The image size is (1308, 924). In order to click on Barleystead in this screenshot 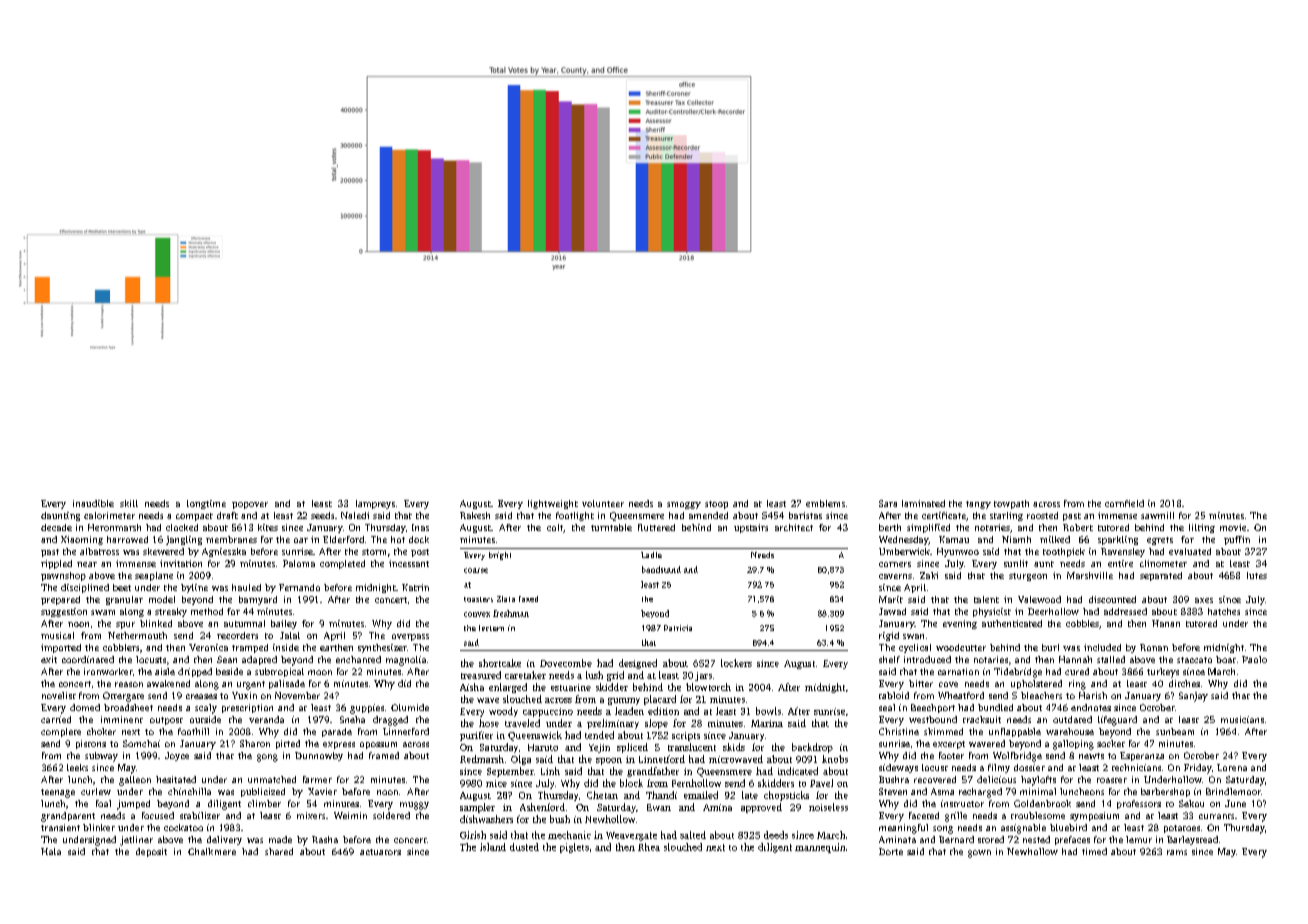, I will do `click(1192, 840)`.
